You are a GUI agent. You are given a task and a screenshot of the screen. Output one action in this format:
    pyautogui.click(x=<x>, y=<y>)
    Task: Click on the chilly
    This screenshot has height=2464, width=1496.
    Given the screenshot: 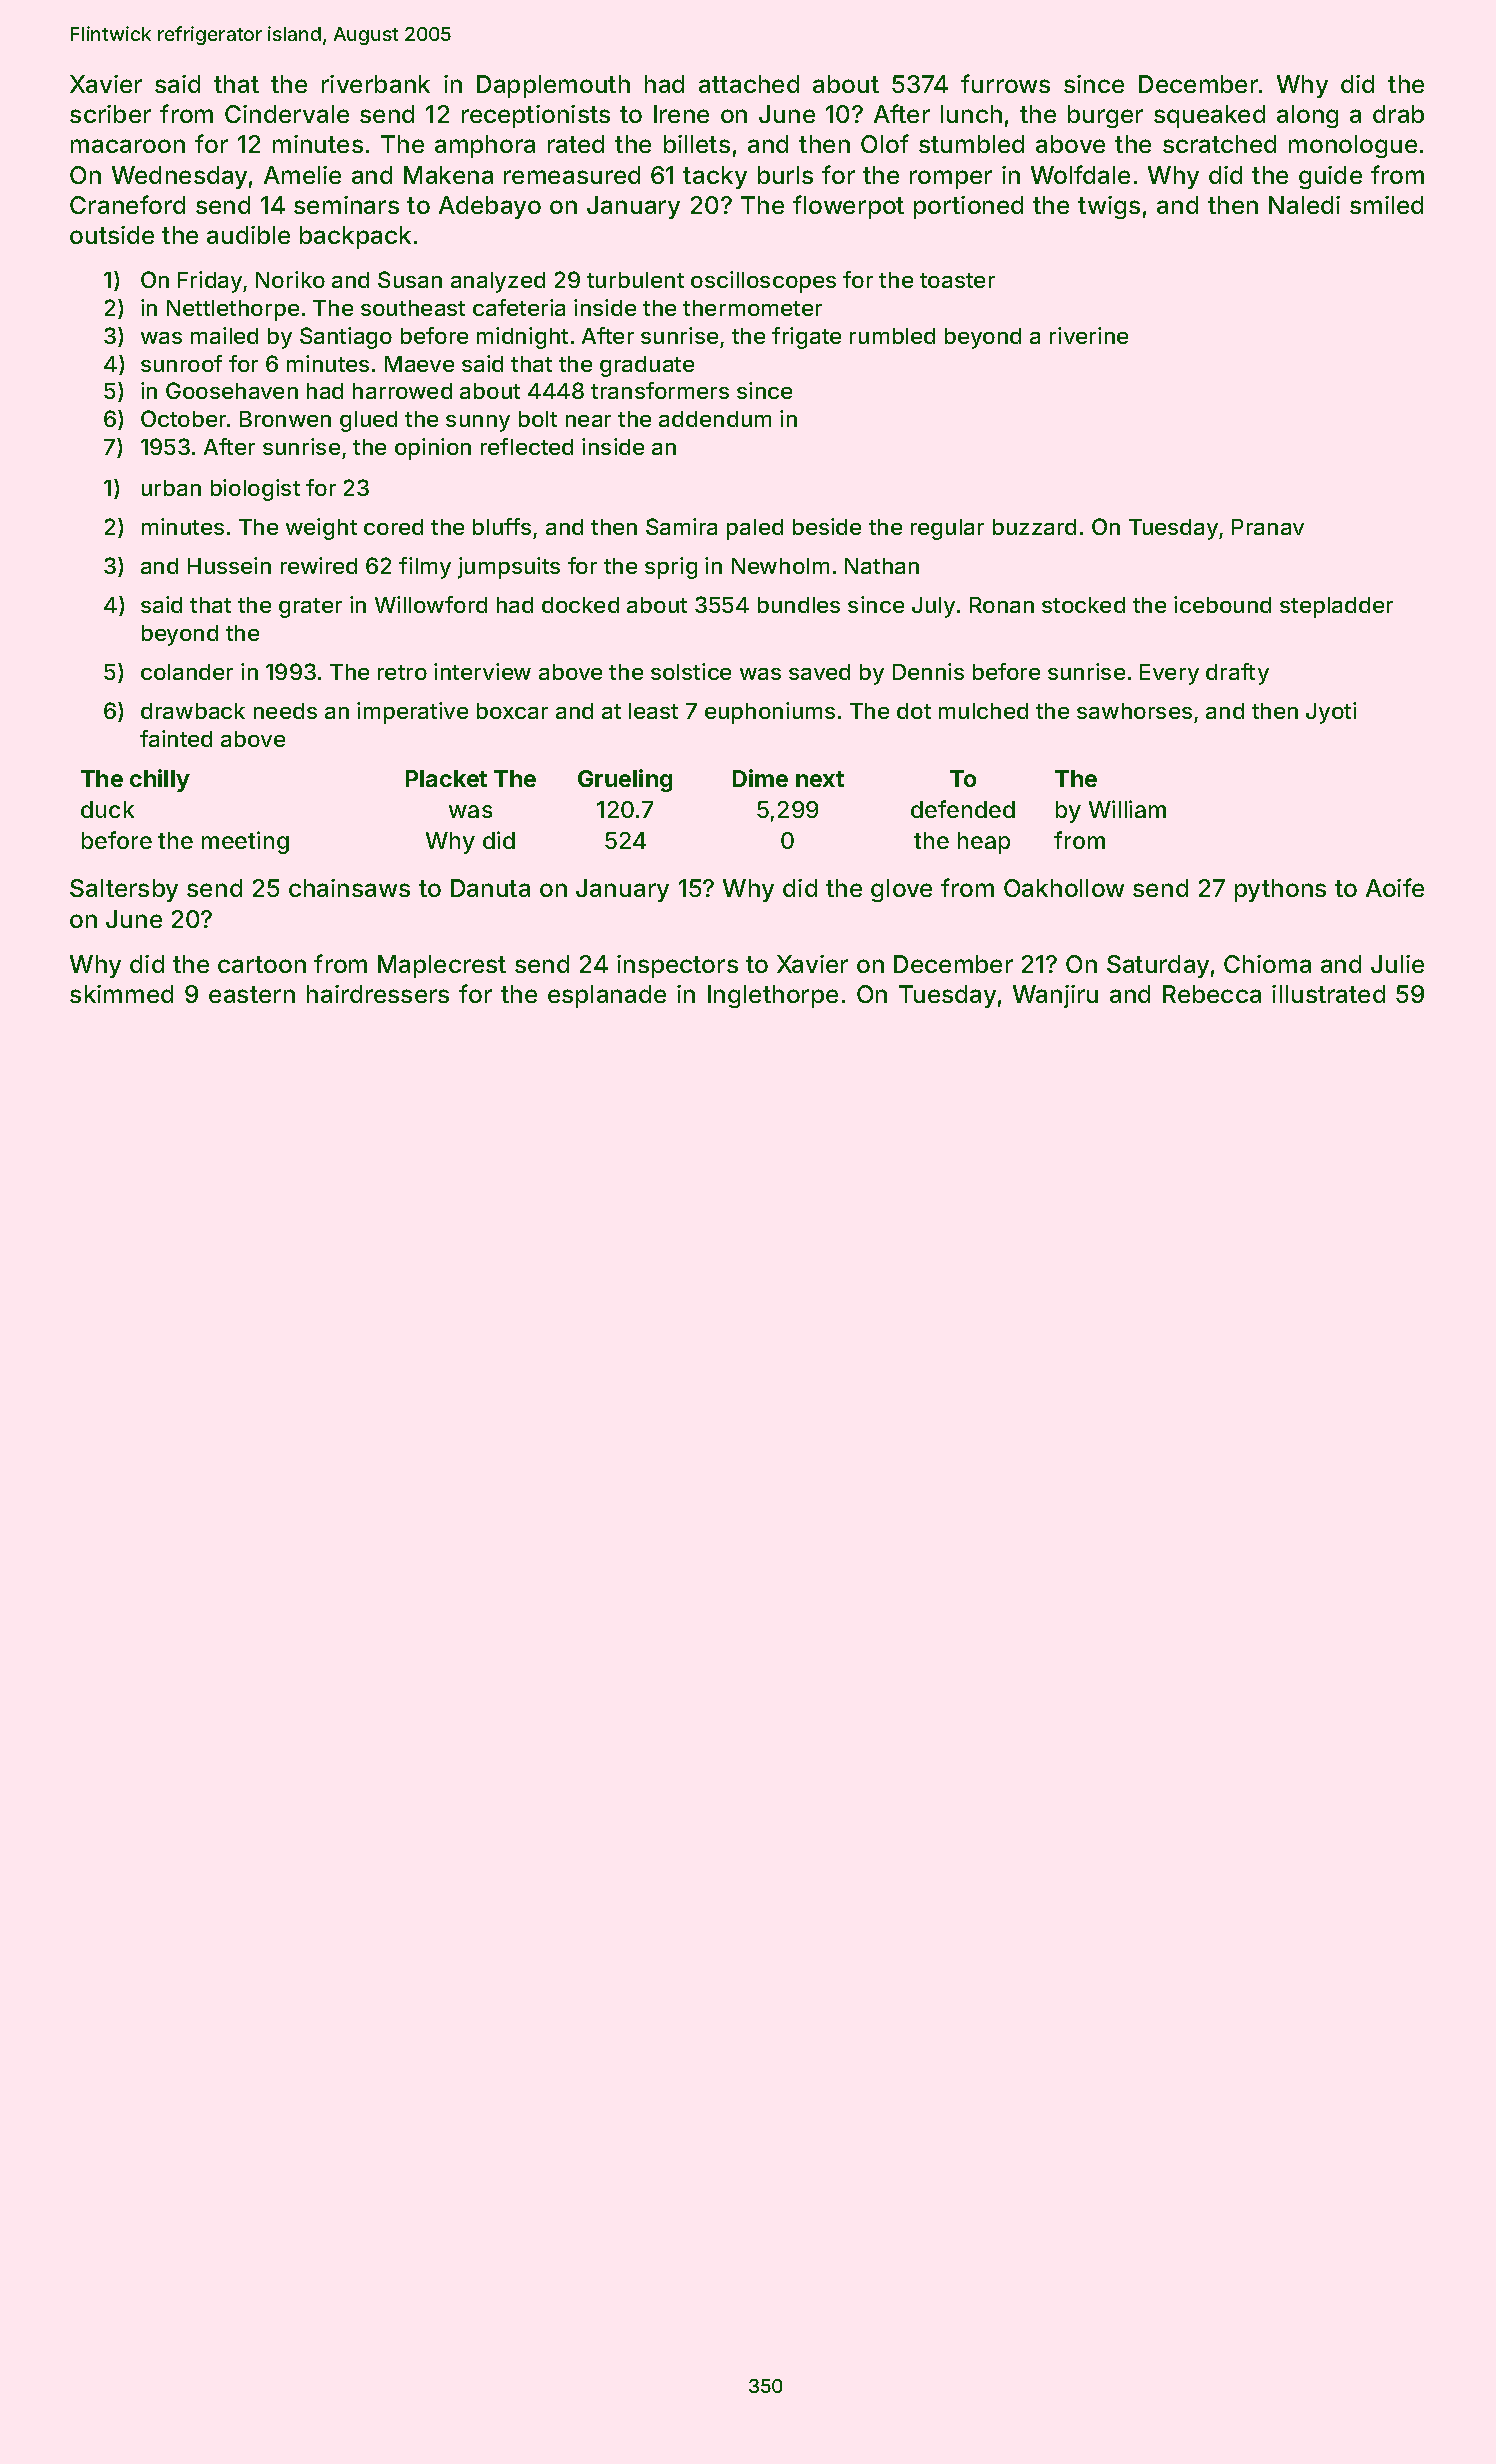 What is the action you would take?
    pyautogui.click(x=160, y=780)
